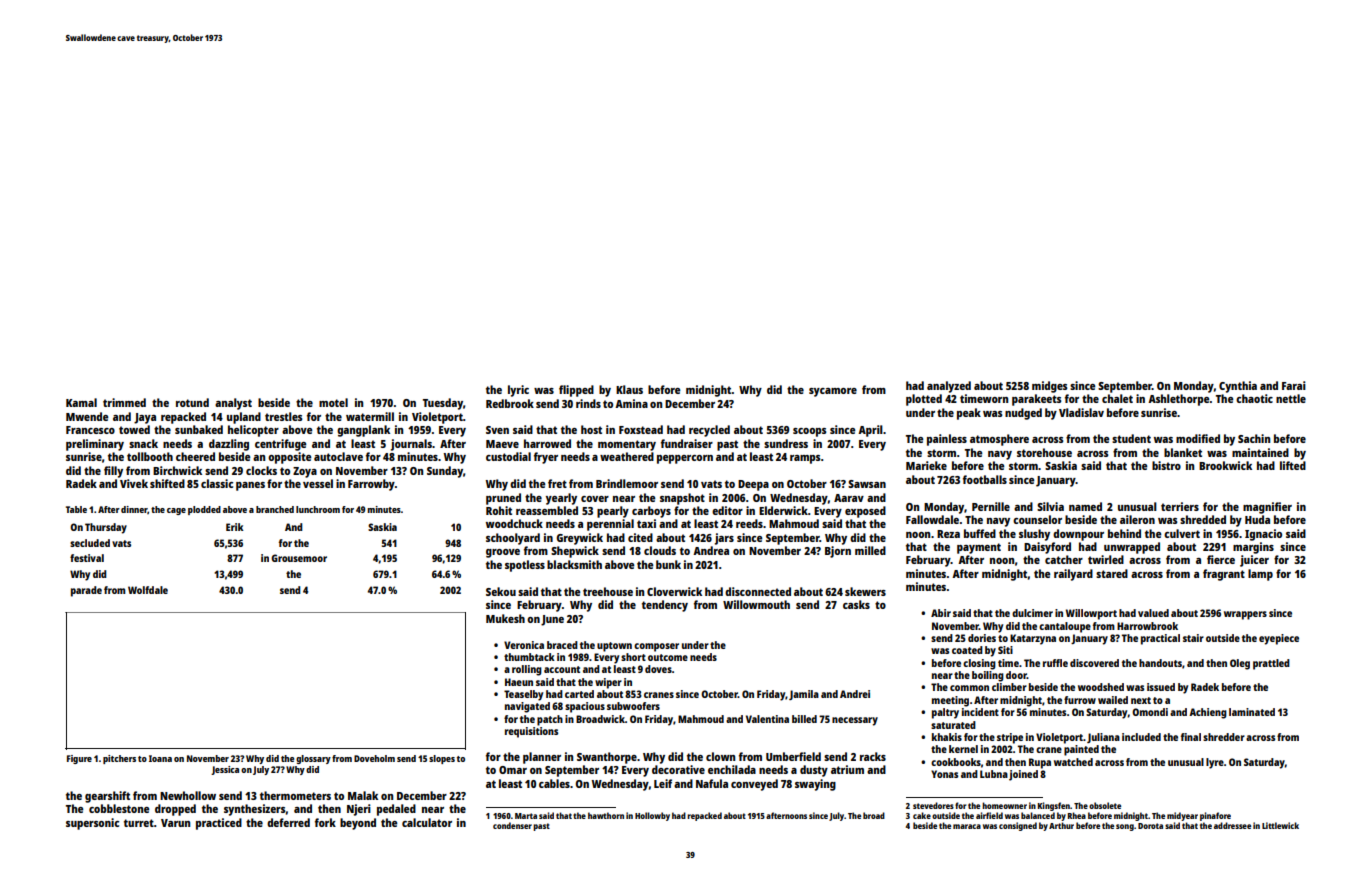 The image size is (1372, 887). I want to click on Grousemoor, so click(299, 558).
